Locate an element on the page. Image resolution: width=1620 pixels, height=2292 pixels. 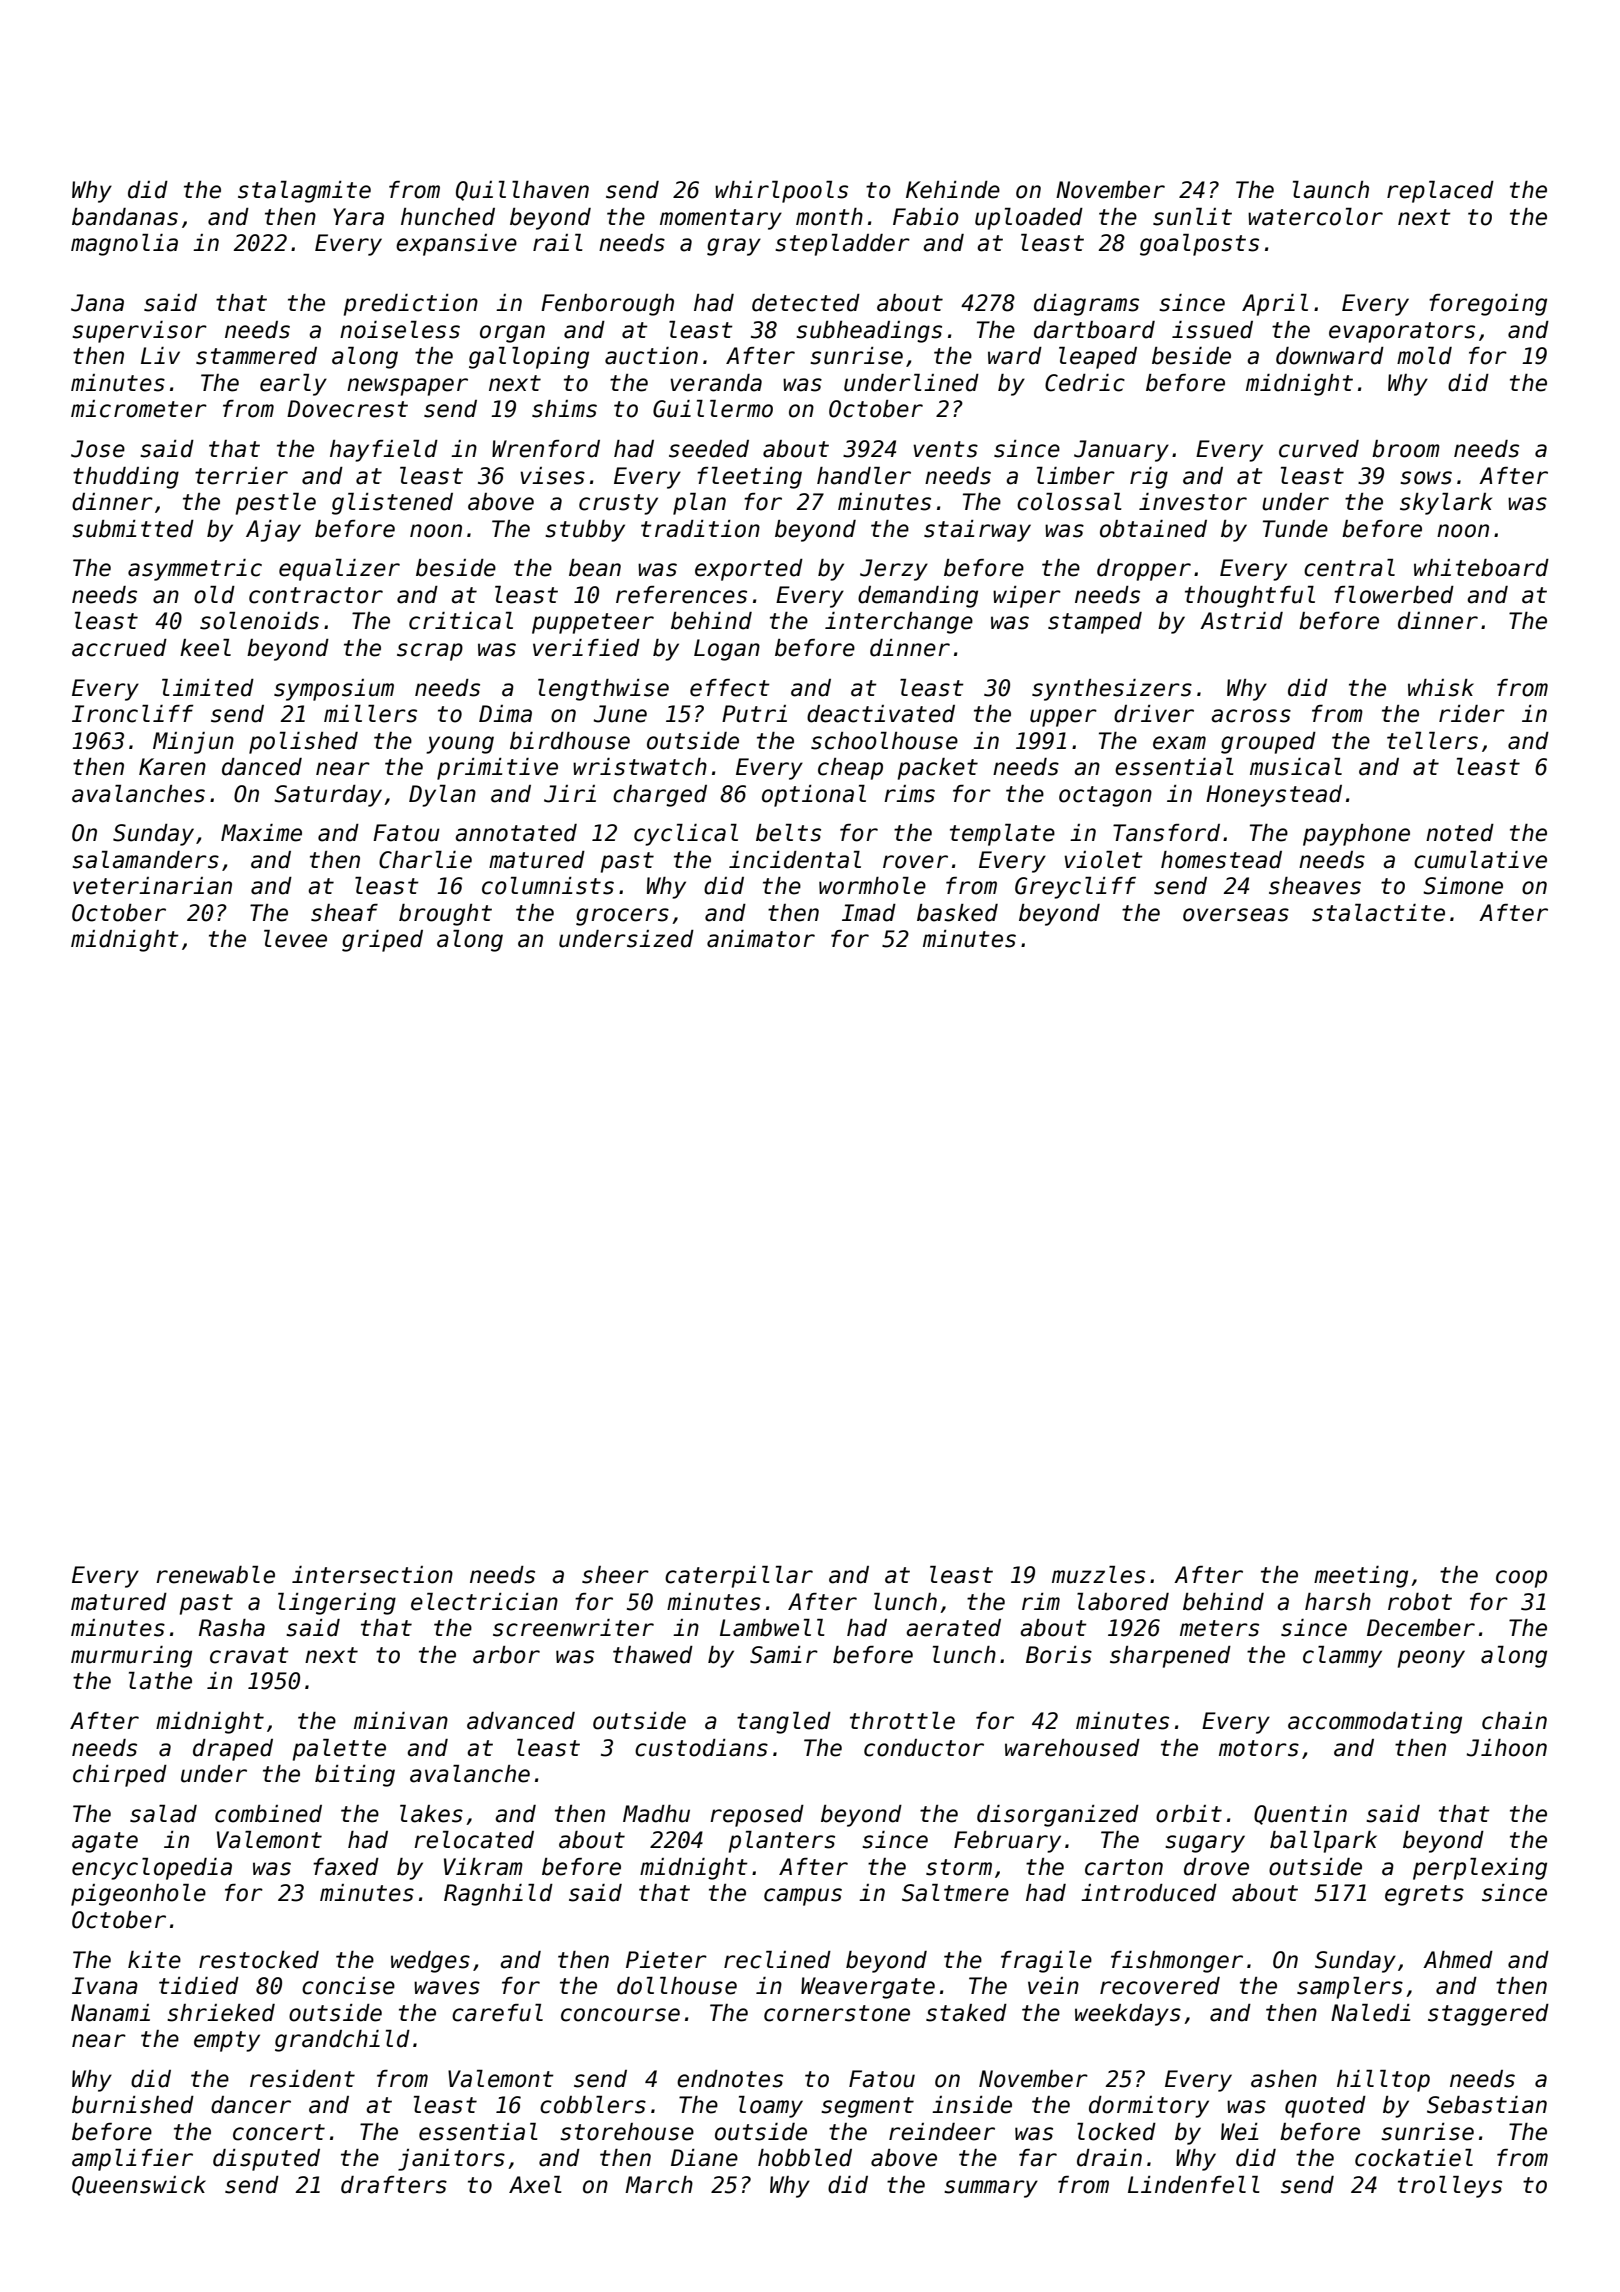
optional is located at coordinates (814, 796).
